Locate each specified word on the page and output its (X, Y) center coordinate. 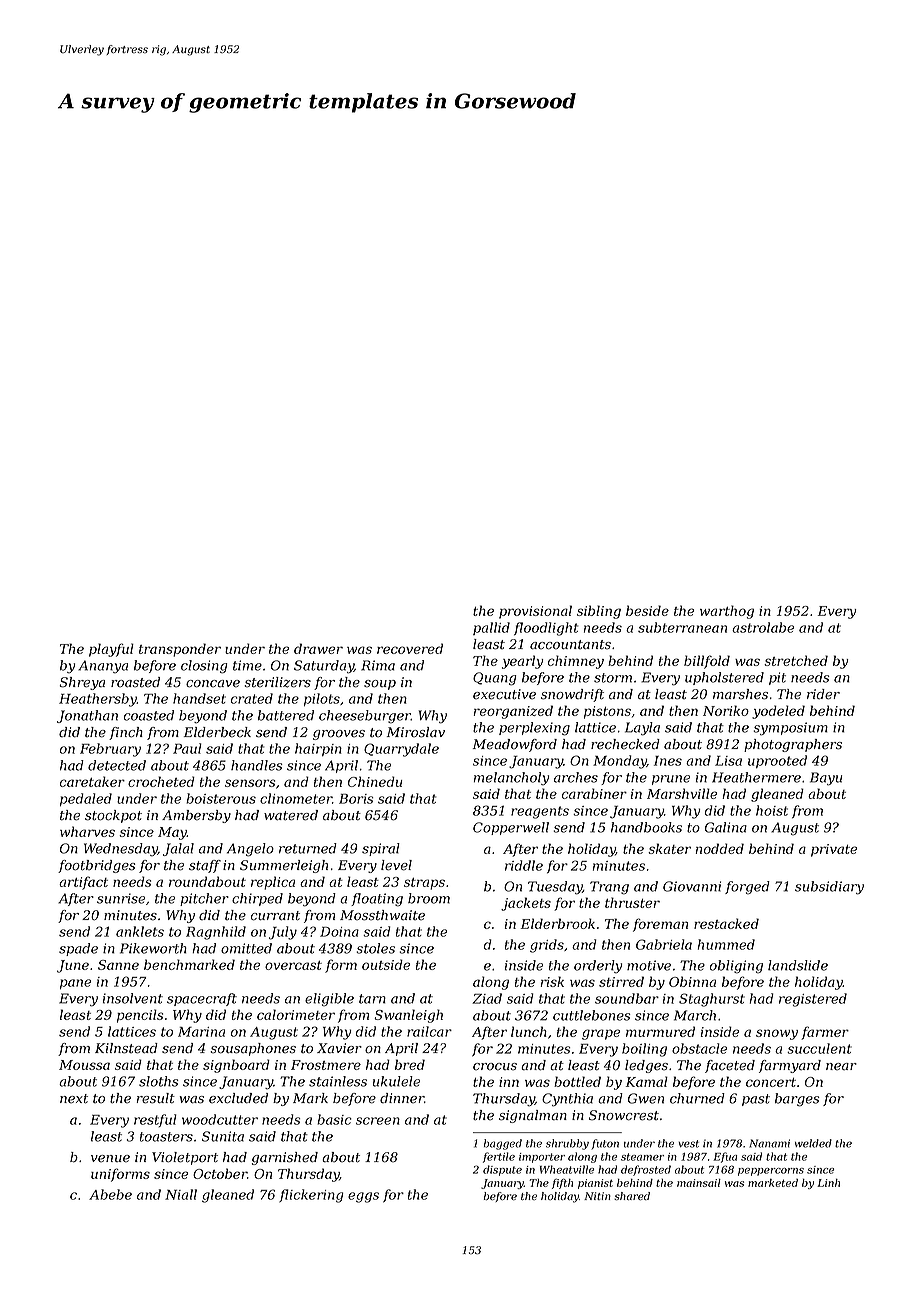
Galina (726, 827)
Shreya (82, 683)
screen (378, 1121)
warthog (727, 612)
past (756, 1100)
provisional (535, 612)
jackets (526, 904)
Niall (181, 1194)
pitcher (204, 899)
